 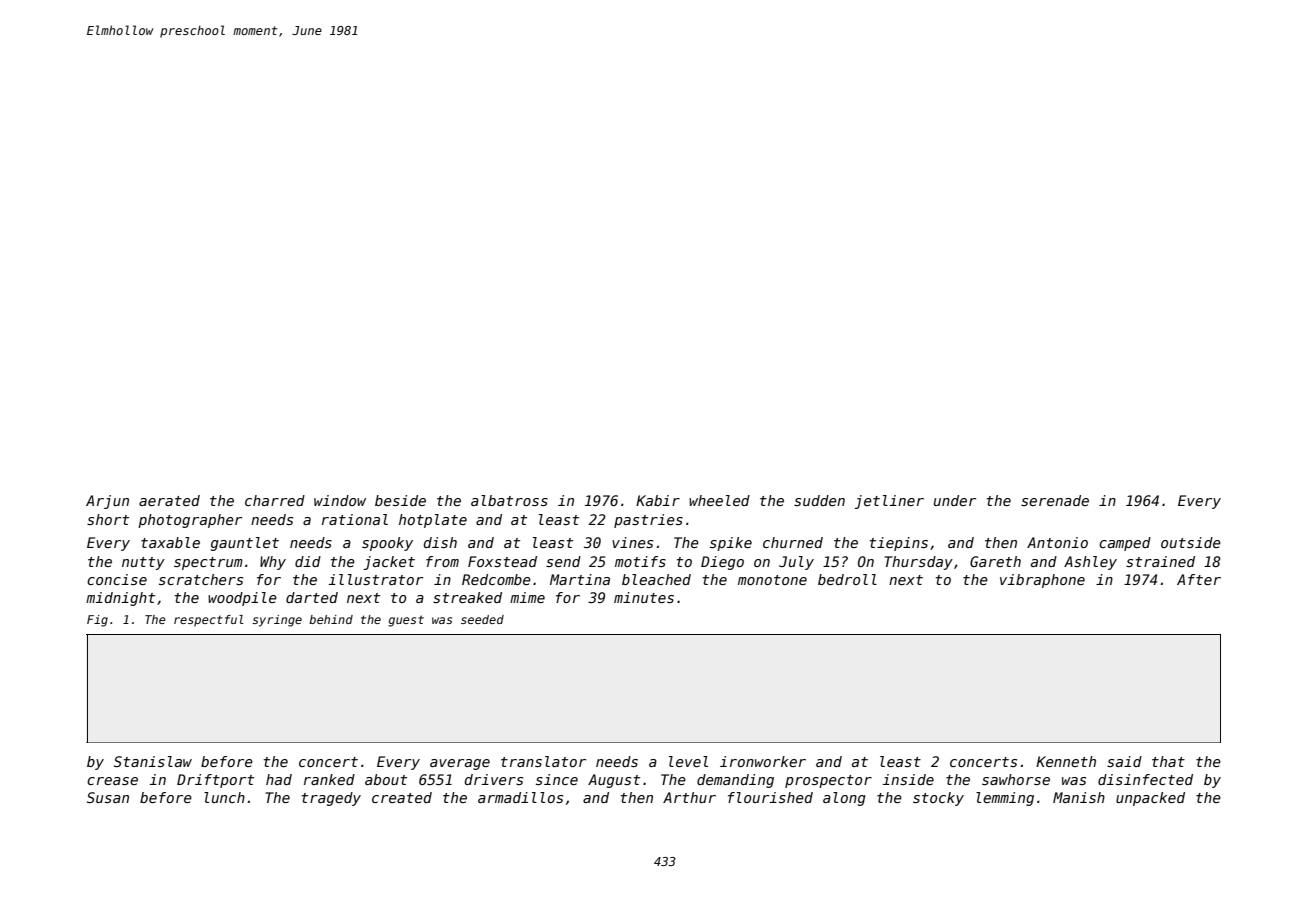 What do you see at coordinates (889, 502) in the page?
I see `jetliner` at bounding box center [889, 502].
